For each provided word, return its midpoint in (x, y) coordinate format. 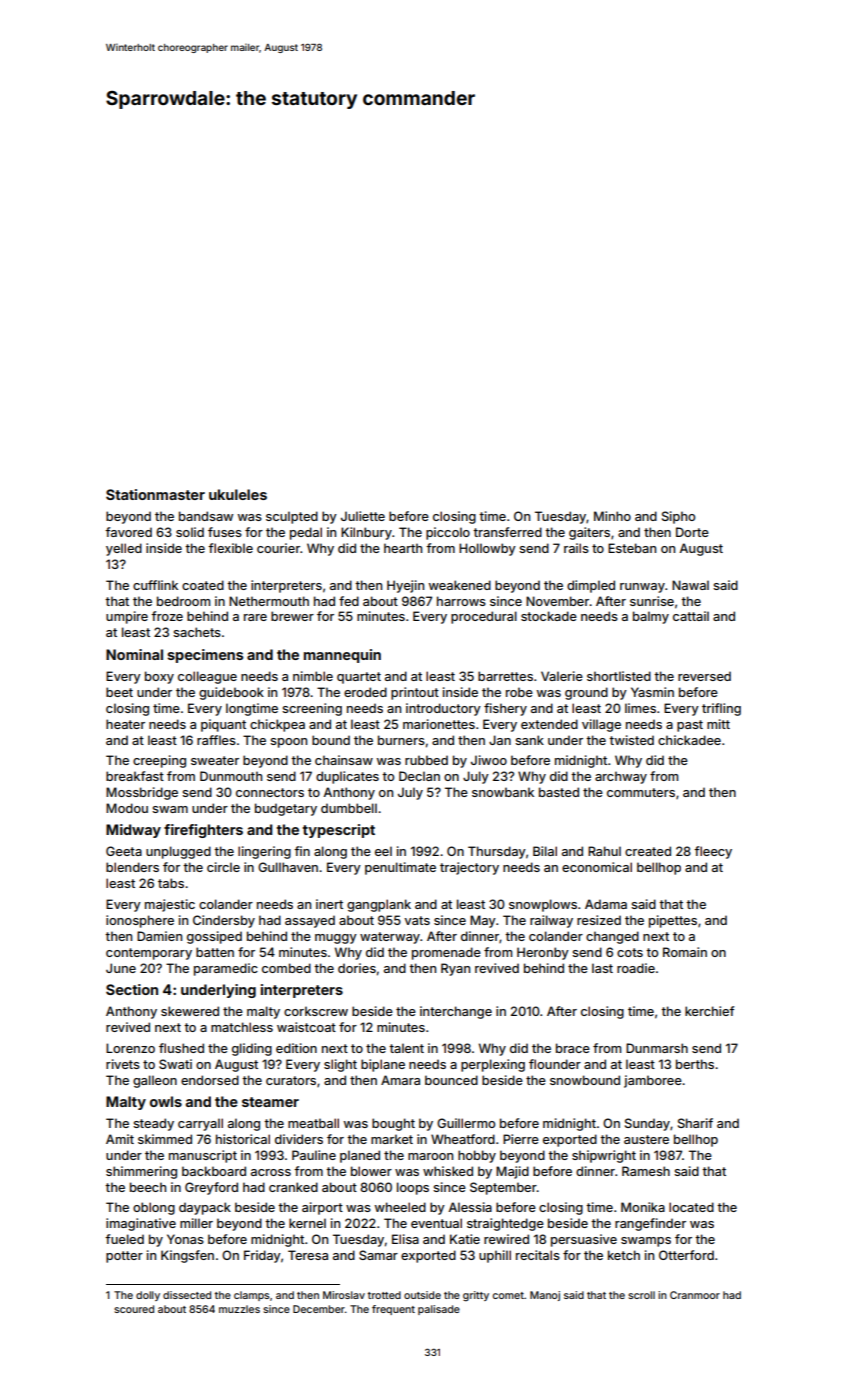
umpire (127, 617)
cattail (691, 616)
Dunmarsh (657, 1048)
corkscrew (316, 1011)
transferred (507, 532)
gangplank (379, 905)
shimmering (141, 1172)
